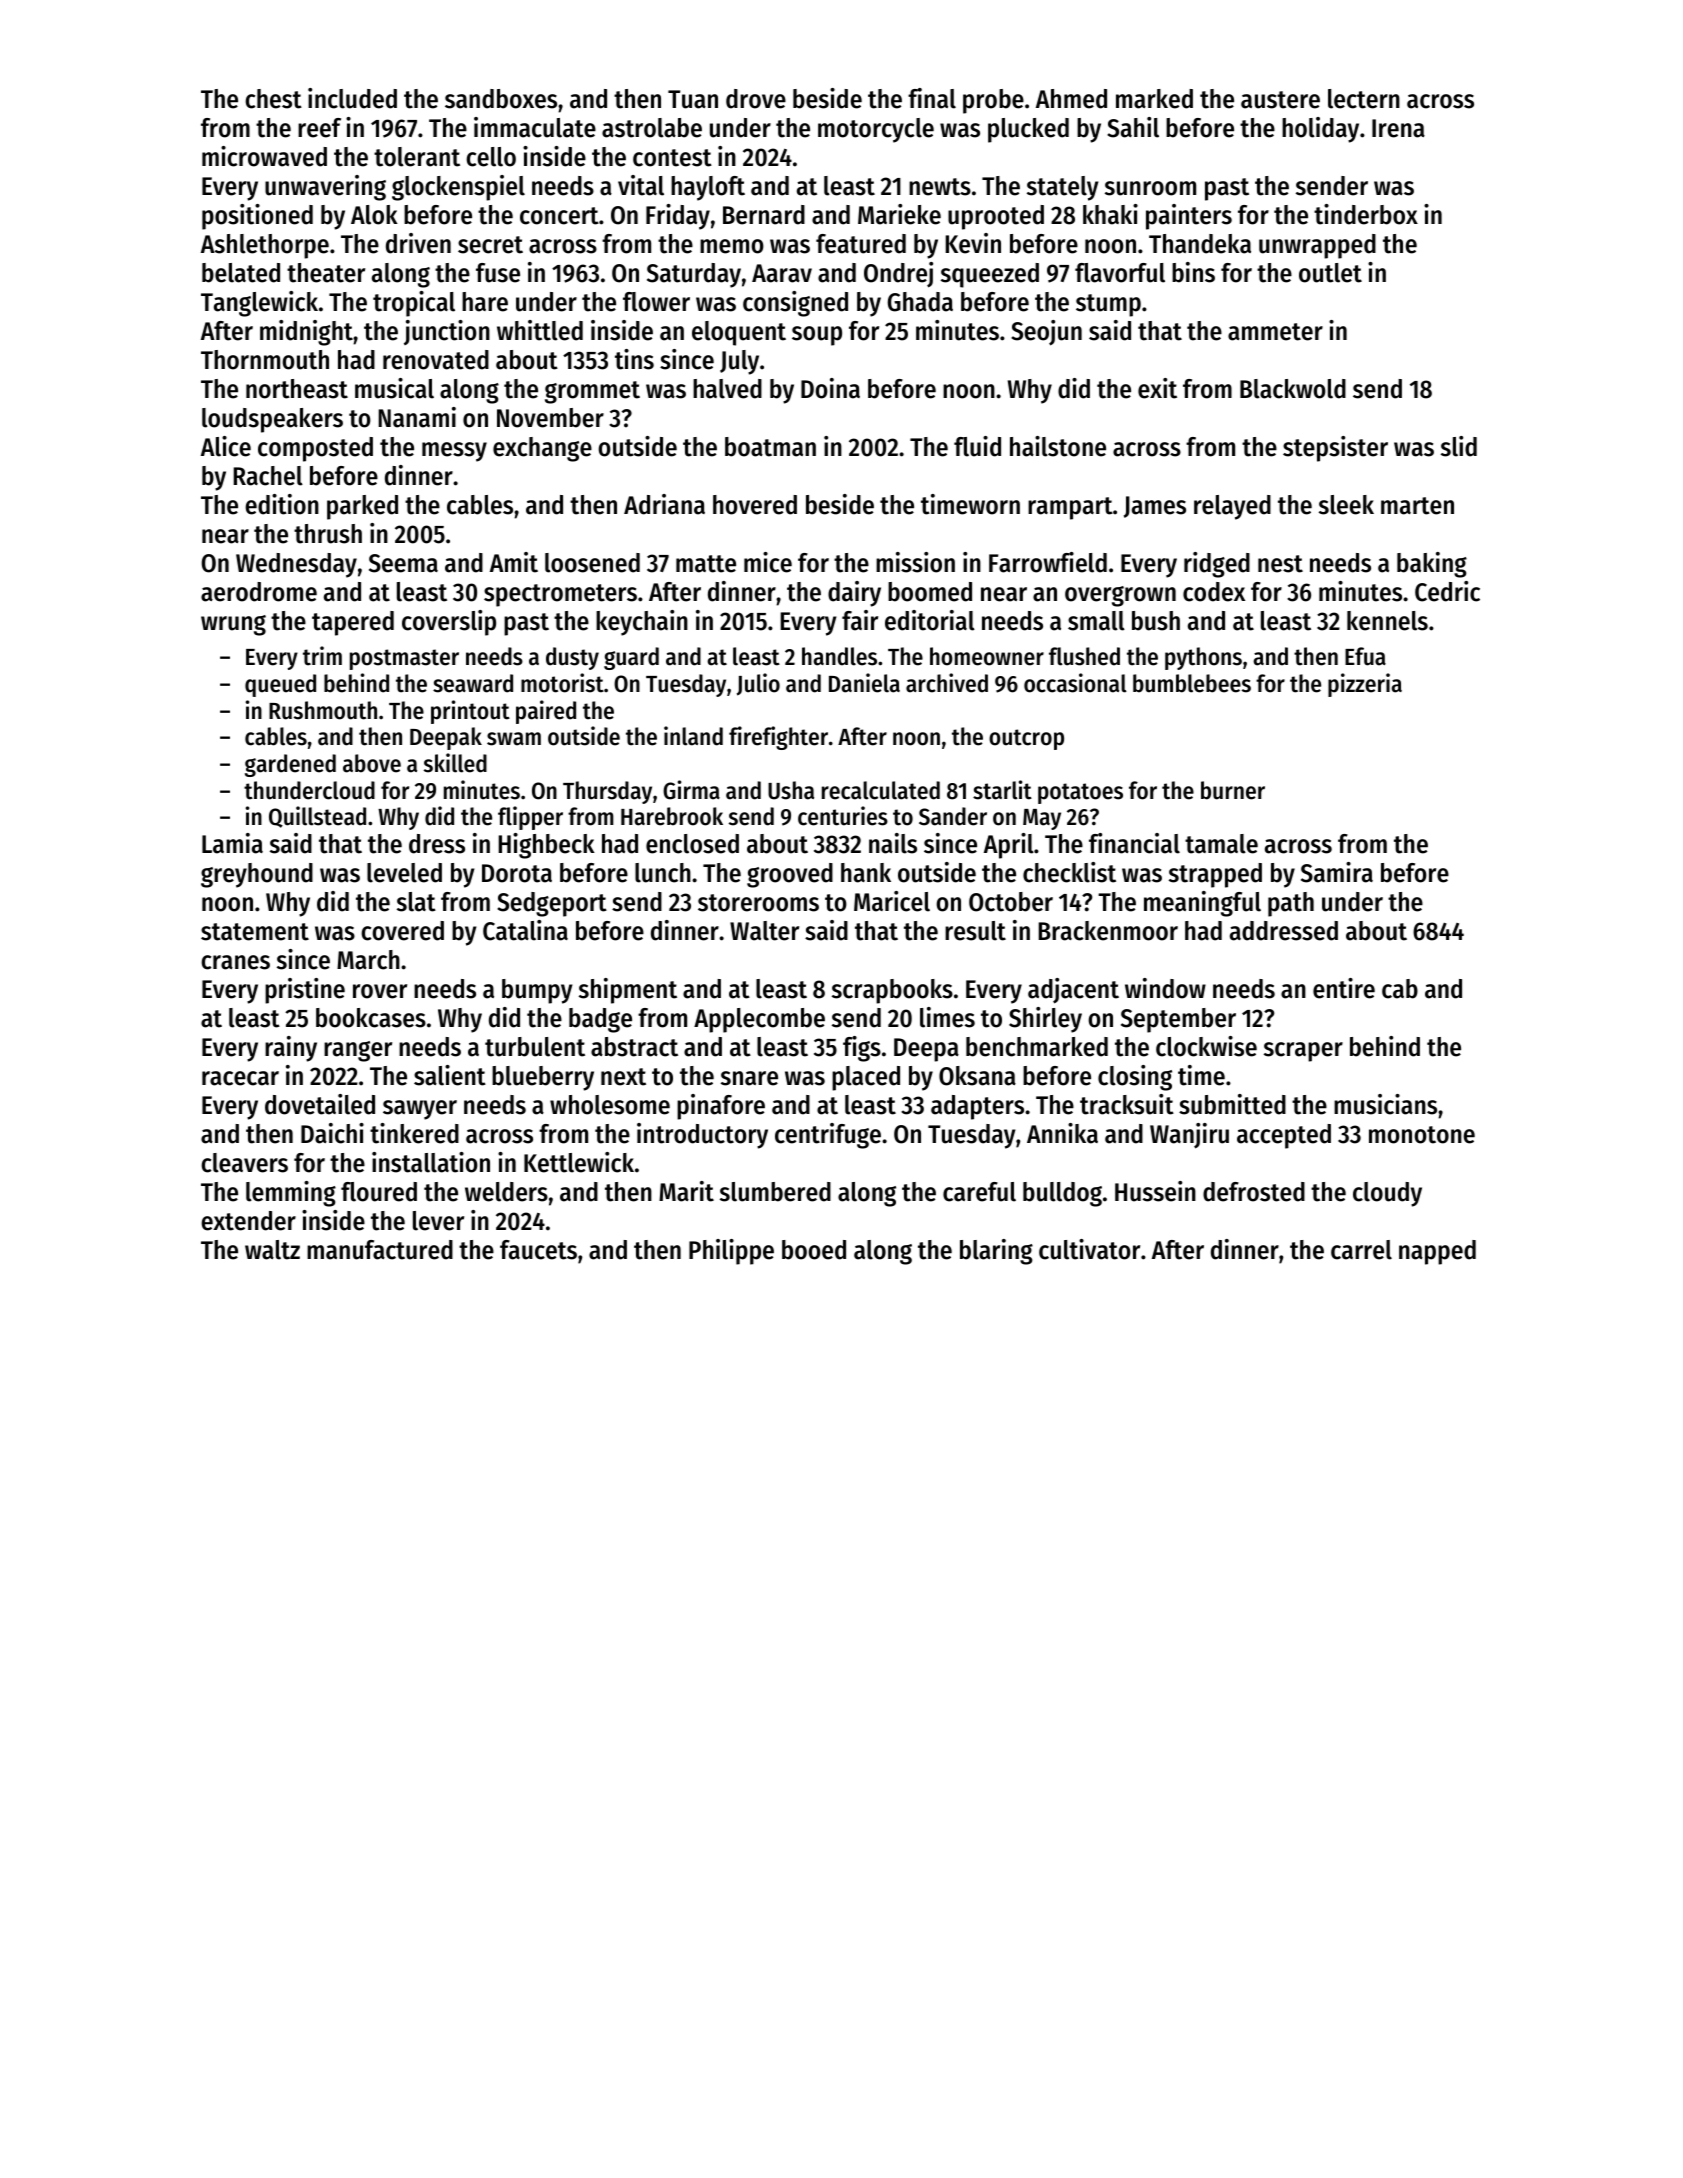 Image resolution: width=1683 pixels, height=2178 pixels. What do you see at coordinates (768, 562) in the document?
I see `mice` at bounding box center [768, 562].
